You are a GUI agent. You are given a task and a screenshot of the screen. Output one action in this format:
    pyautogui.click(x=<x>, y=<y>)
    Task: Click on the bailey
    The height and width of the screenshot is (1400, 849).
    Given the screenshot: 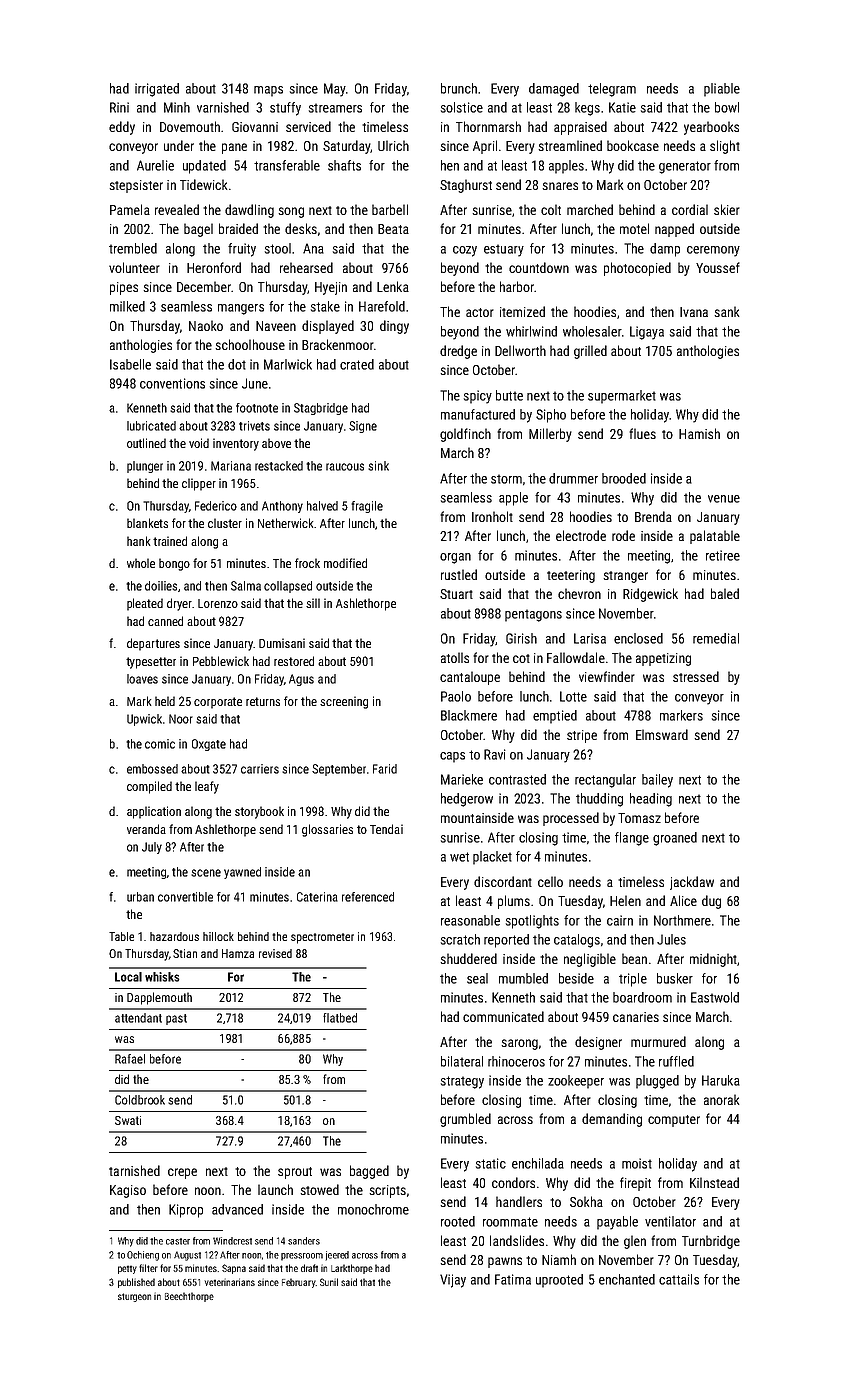 What is the action you would take?
    pyautogui.click(x=657, y=781)
